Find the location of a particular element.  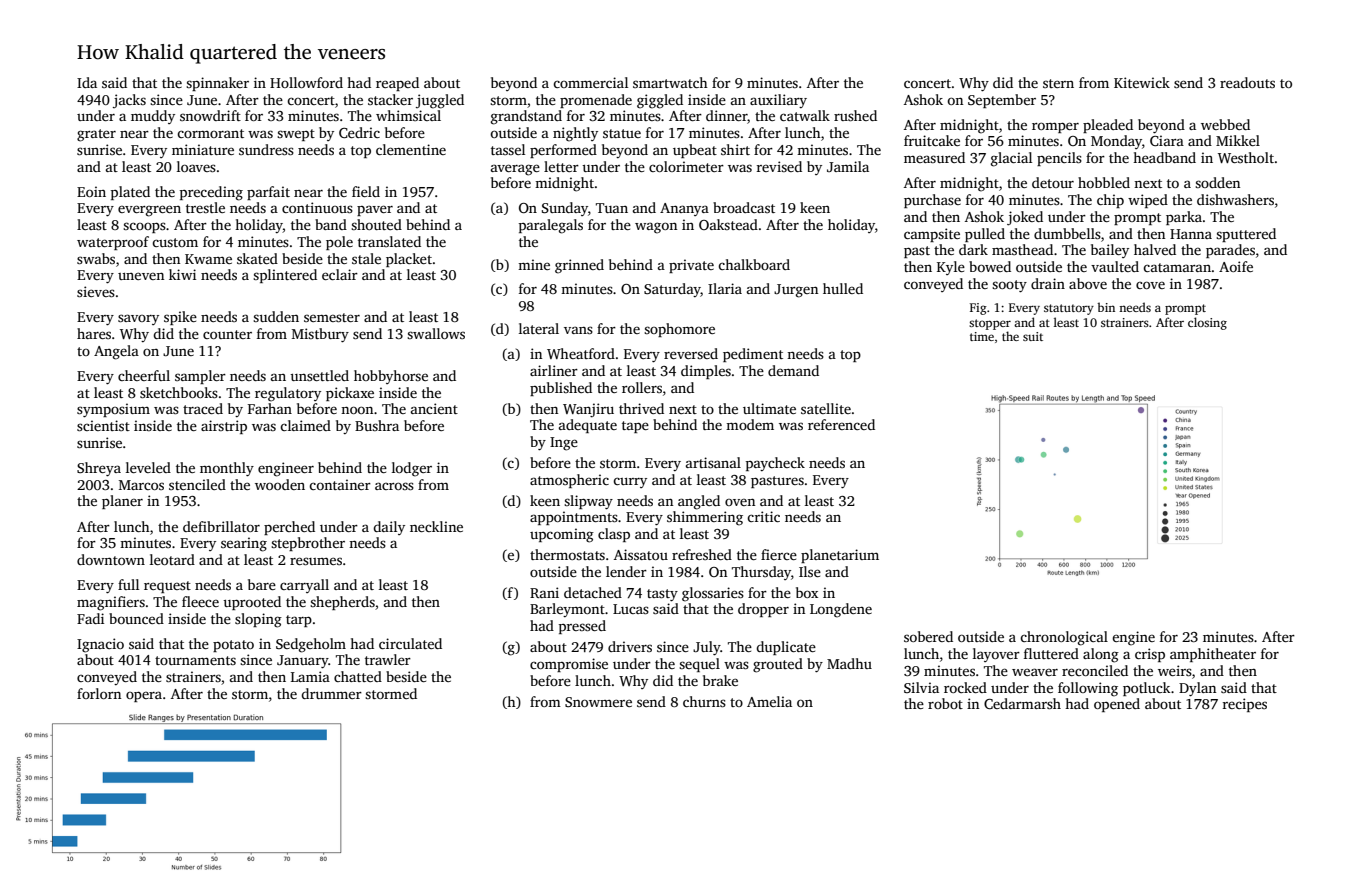

circulated is located at coordinates (410, 643).
